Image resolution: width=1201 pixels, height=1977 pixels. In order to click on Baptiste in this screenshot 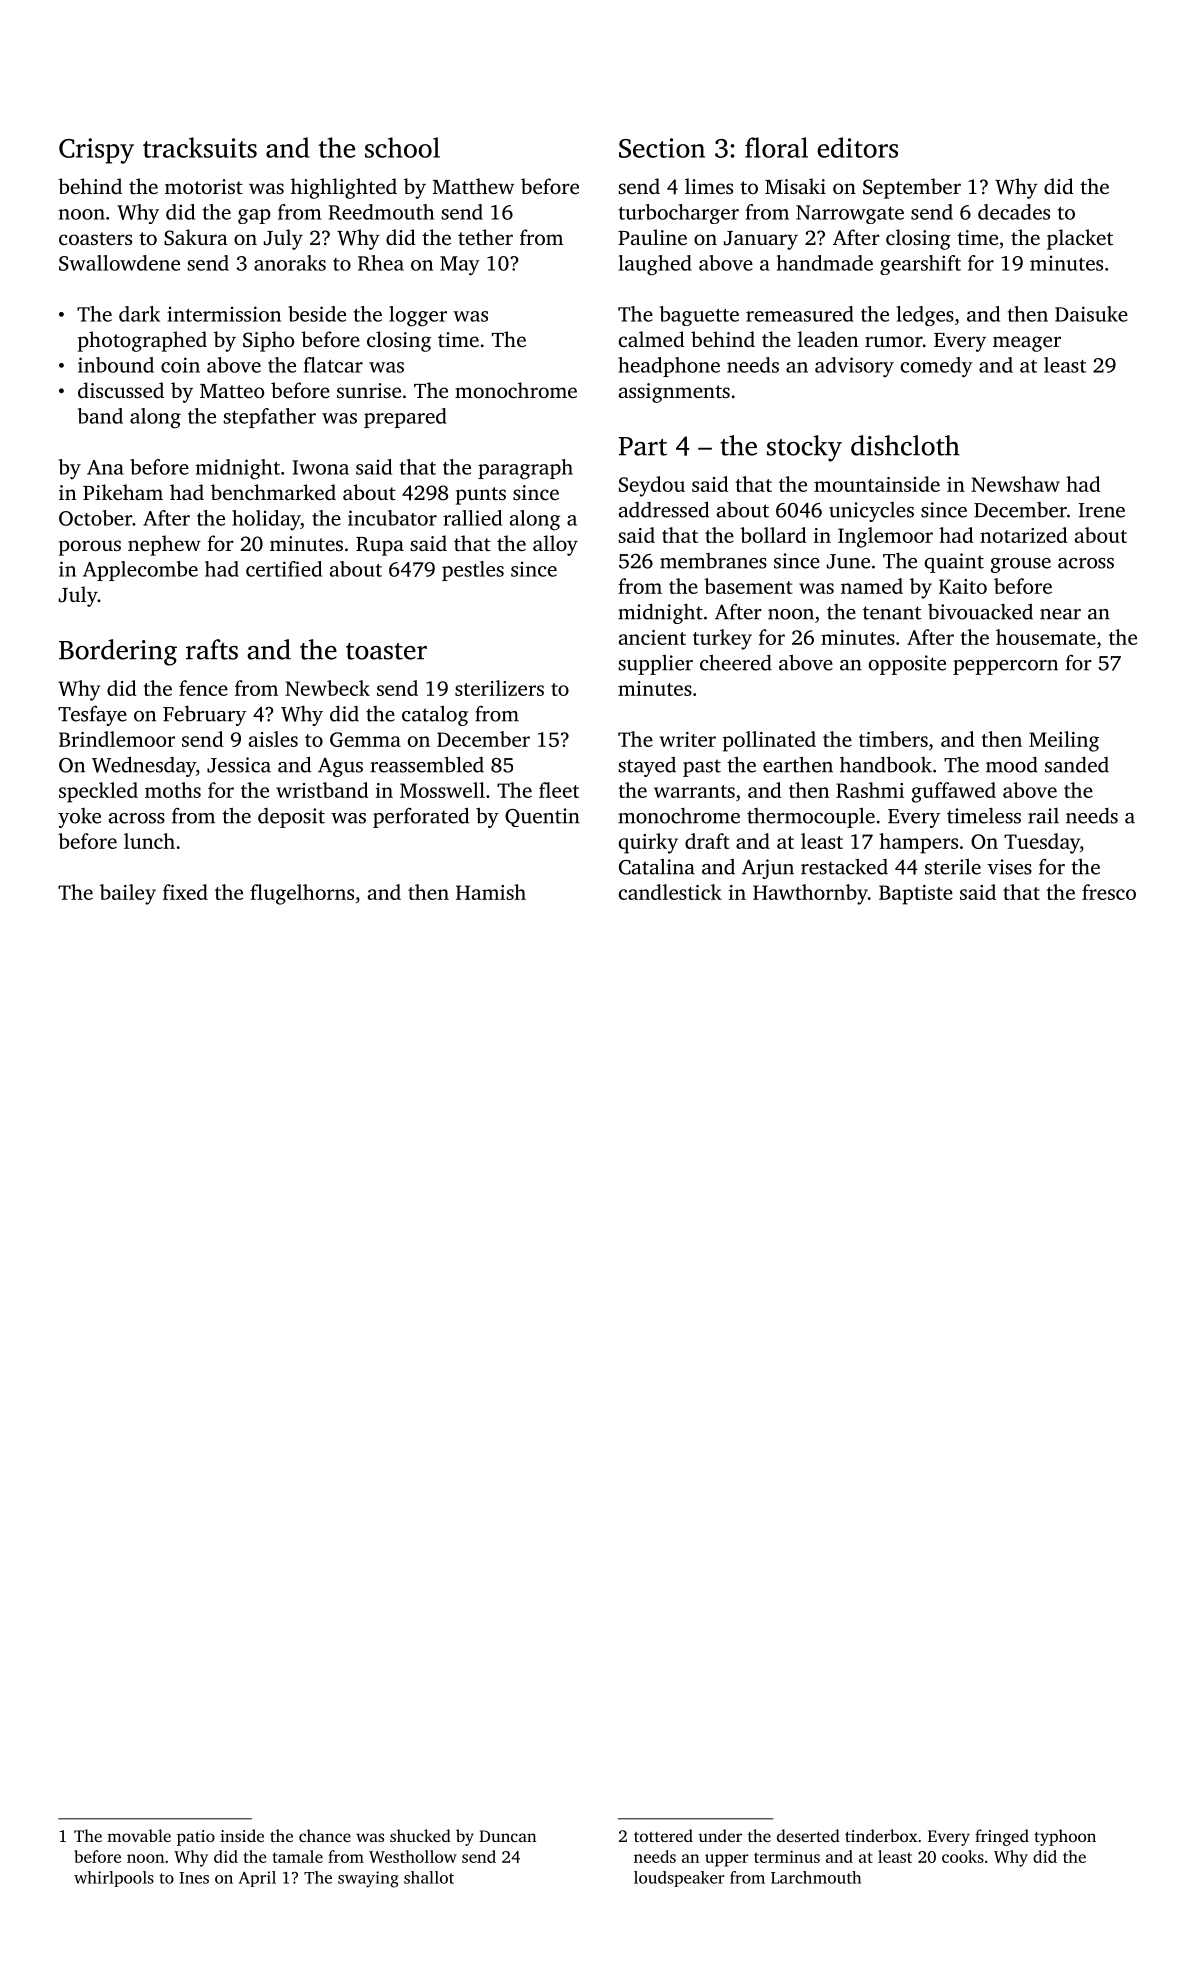, I will do `click(916, 895)`.
